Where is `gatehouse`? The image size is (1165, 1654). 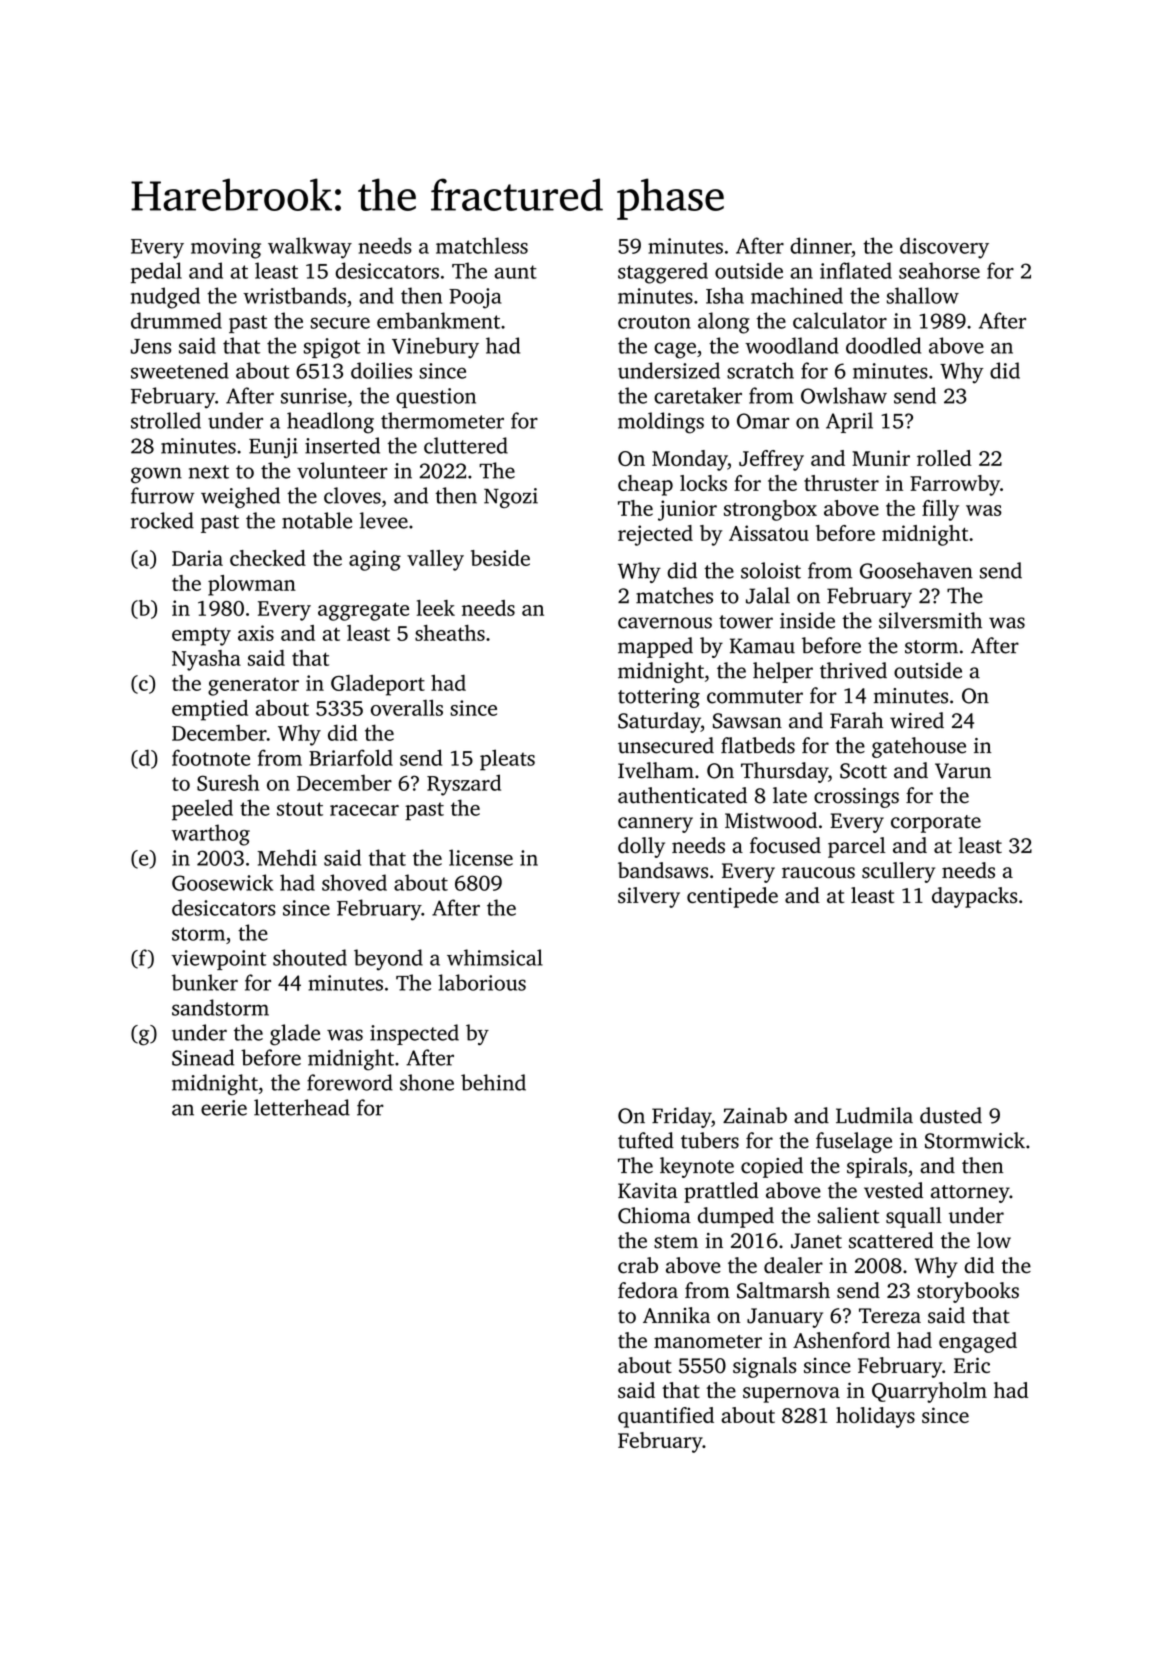
gatehouse is located at coordinates (919, 747).
